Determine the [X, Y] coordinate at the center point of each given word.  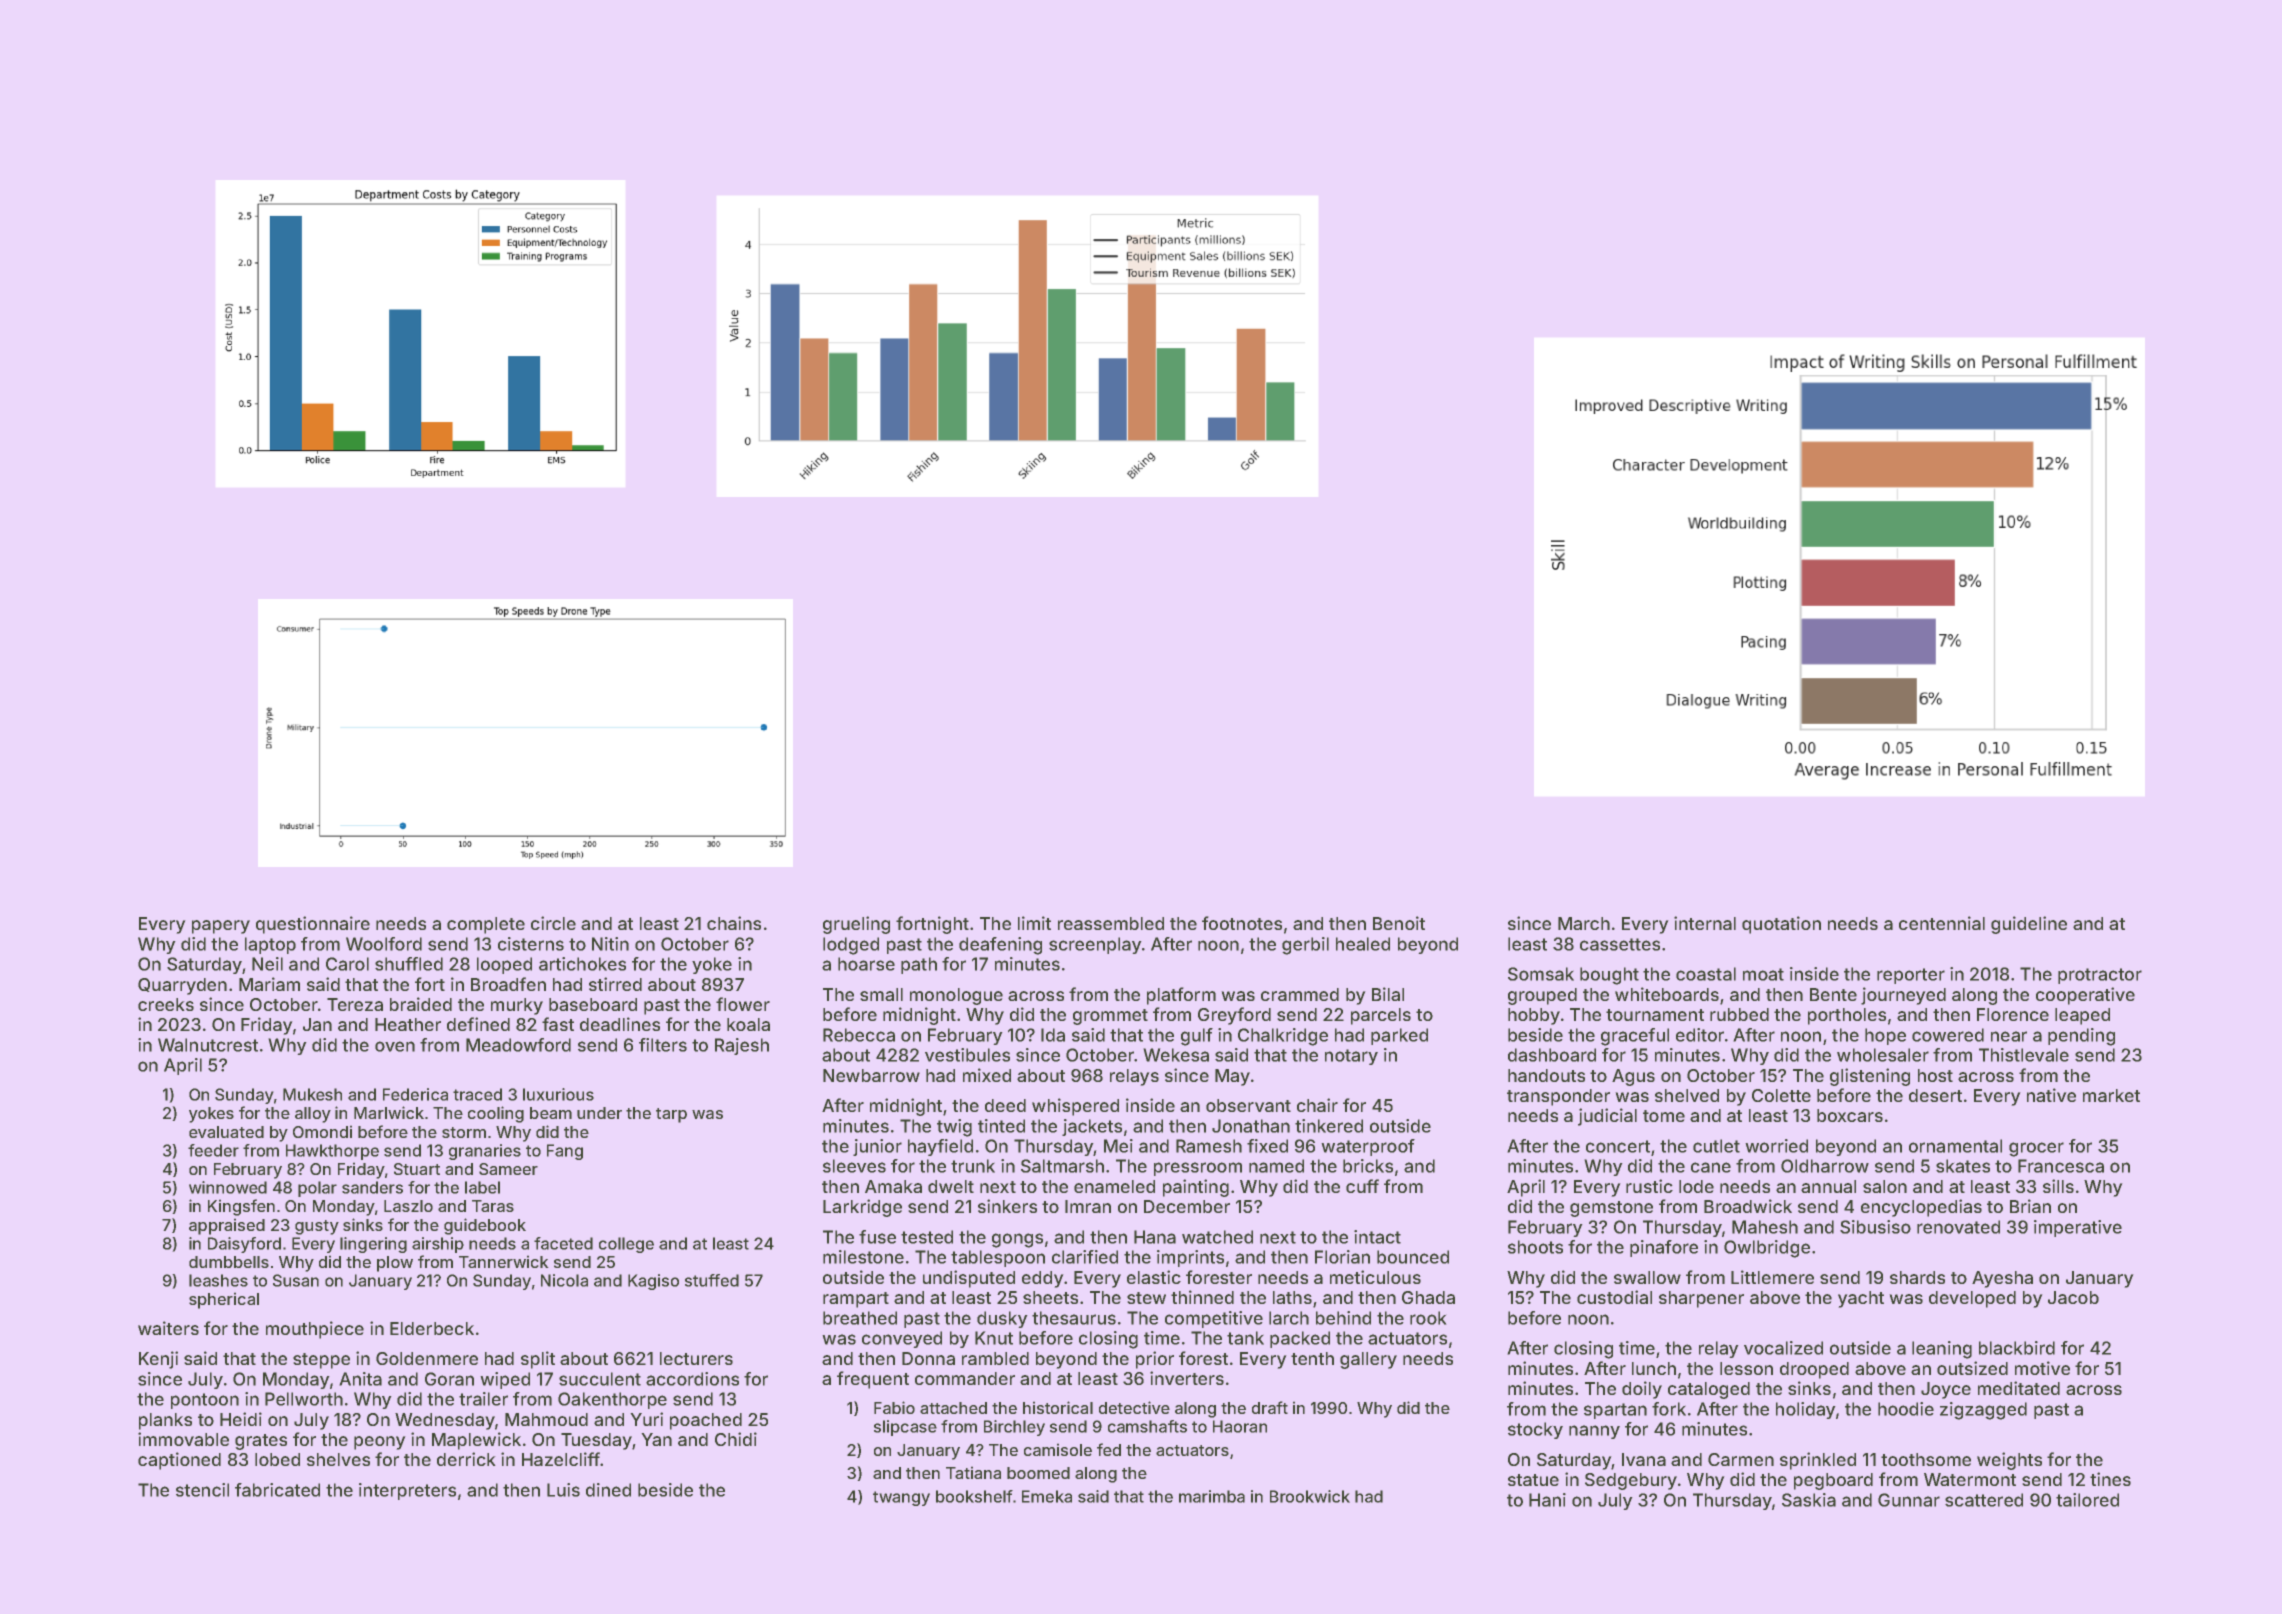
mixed [987, 1075]
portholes [1847, 1016]
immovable [183, 1439]
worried [1776, 1146]
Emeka [1047, 1496]
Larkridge [862, 1208]
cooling [496, 1114]
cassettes [1620, 944]
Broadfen [508, 984]
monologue [956, 996]
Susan [296, 1280]
